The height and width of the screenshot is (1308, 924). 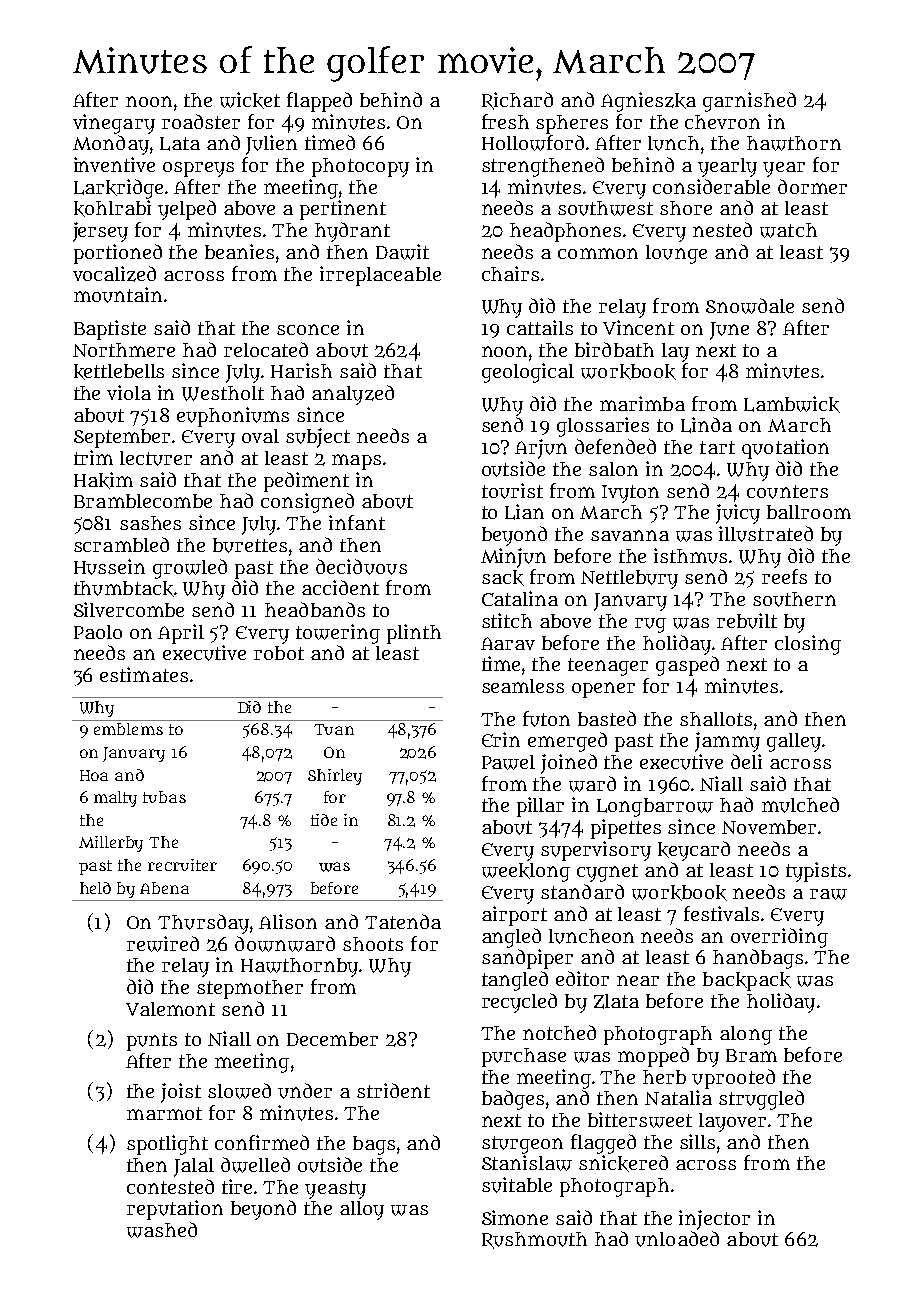 What do you see at coordinates (729, 331) in the screenshot?
I see `June` at bounding box center [729, 331].
